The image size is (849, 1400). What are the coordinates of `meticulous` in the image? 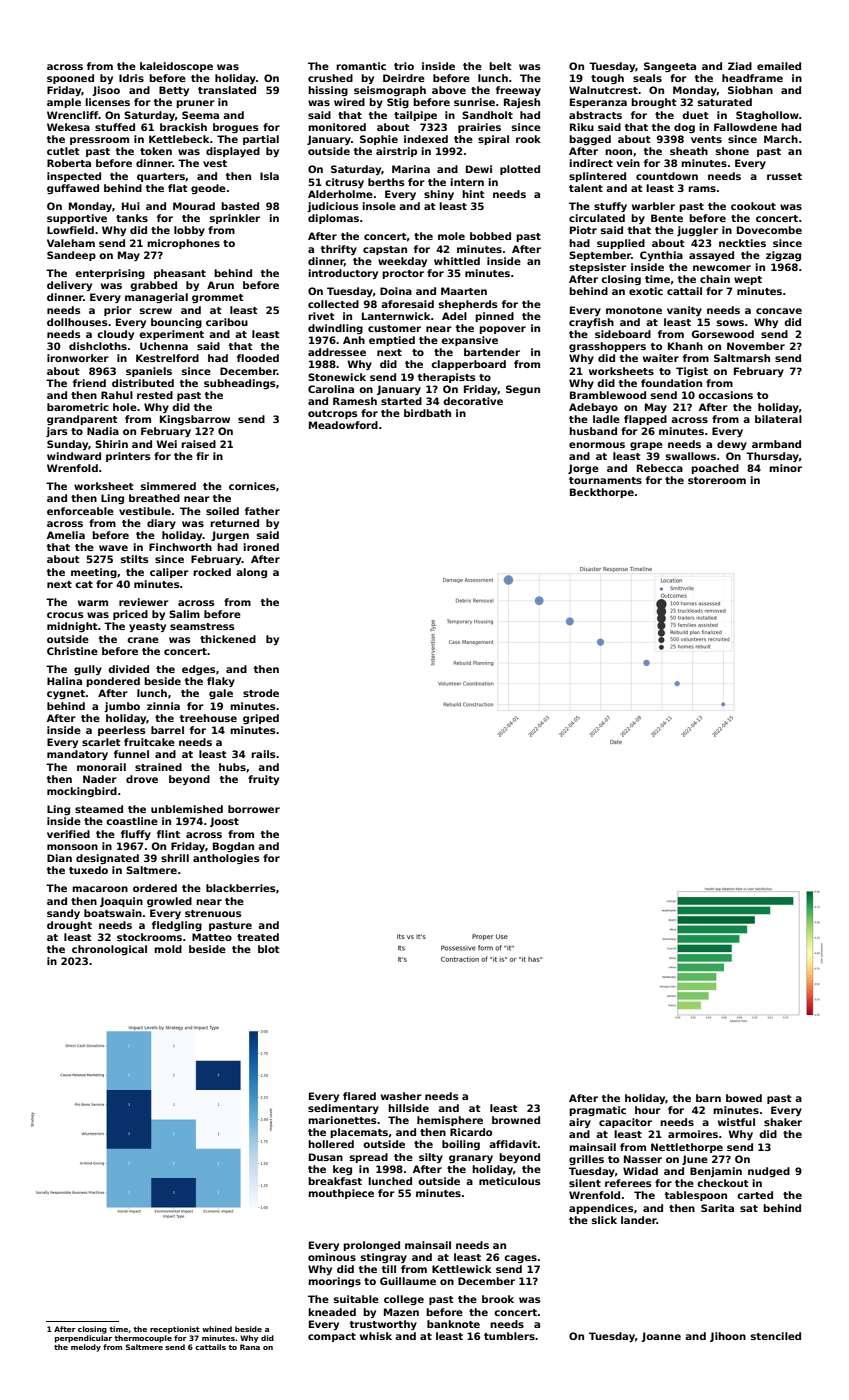 It's located at (510, 1181).
